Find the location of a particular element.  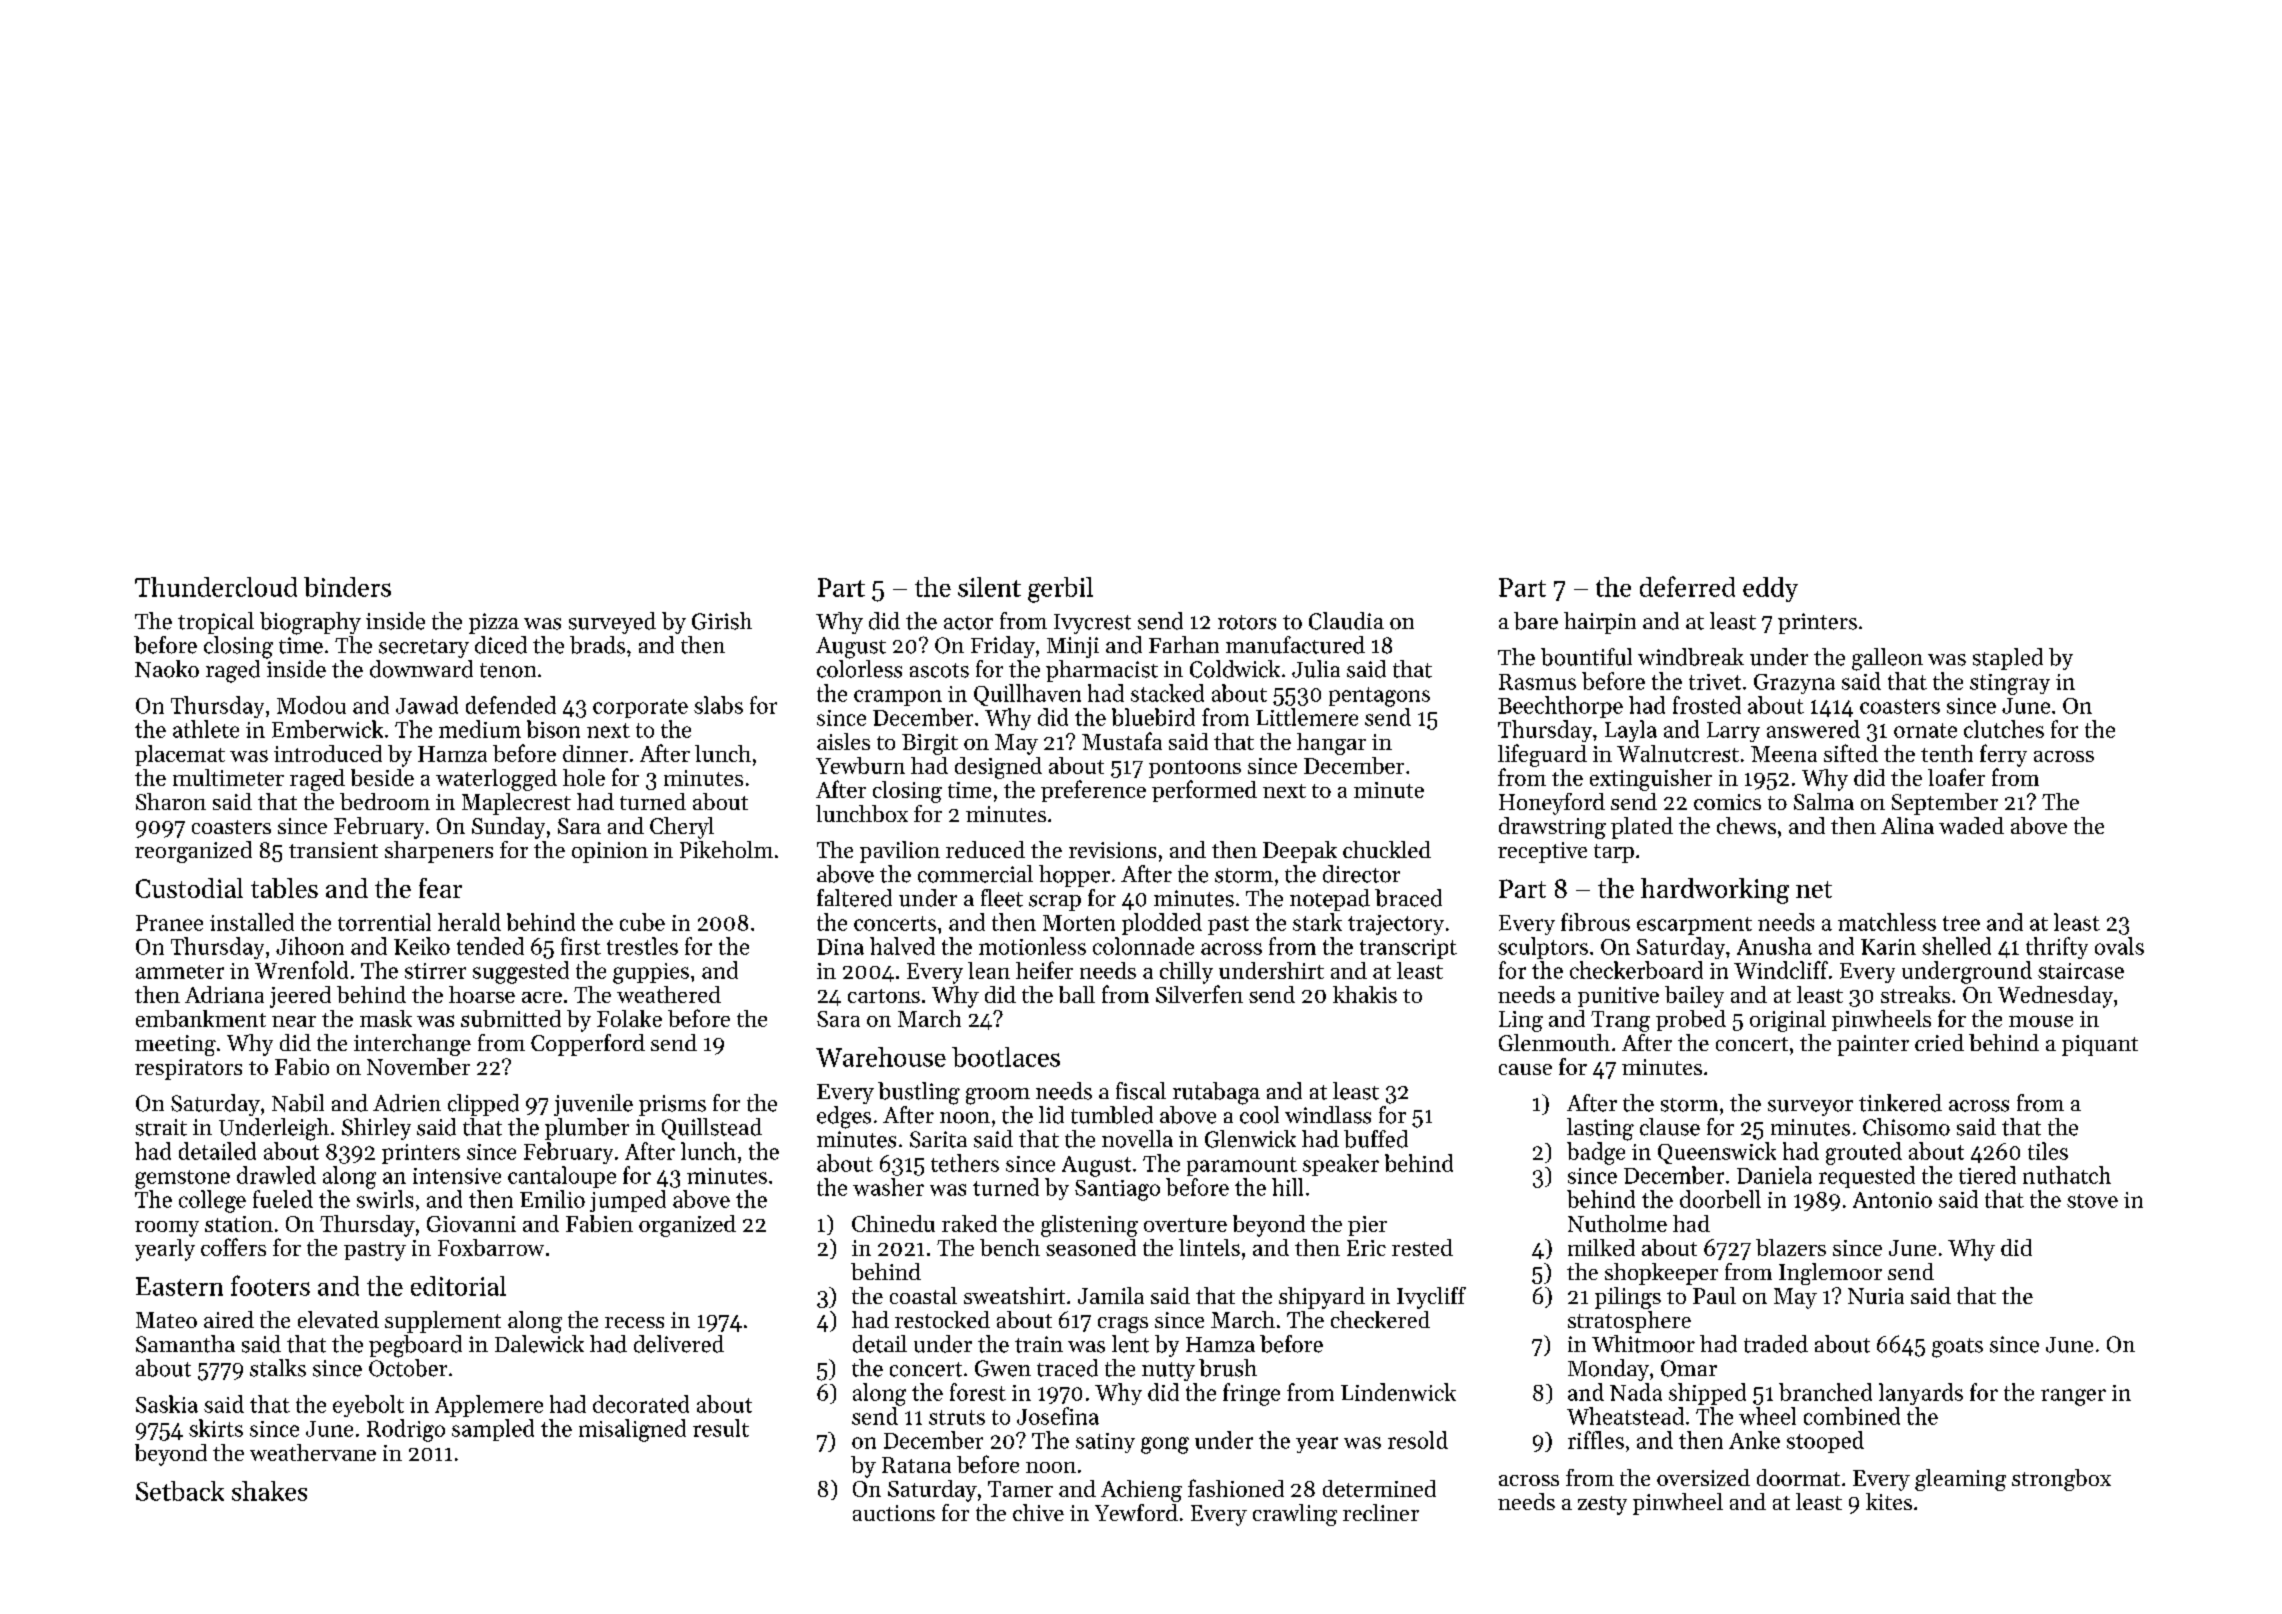

Jamila is located at coordinates (1111, 1295).
